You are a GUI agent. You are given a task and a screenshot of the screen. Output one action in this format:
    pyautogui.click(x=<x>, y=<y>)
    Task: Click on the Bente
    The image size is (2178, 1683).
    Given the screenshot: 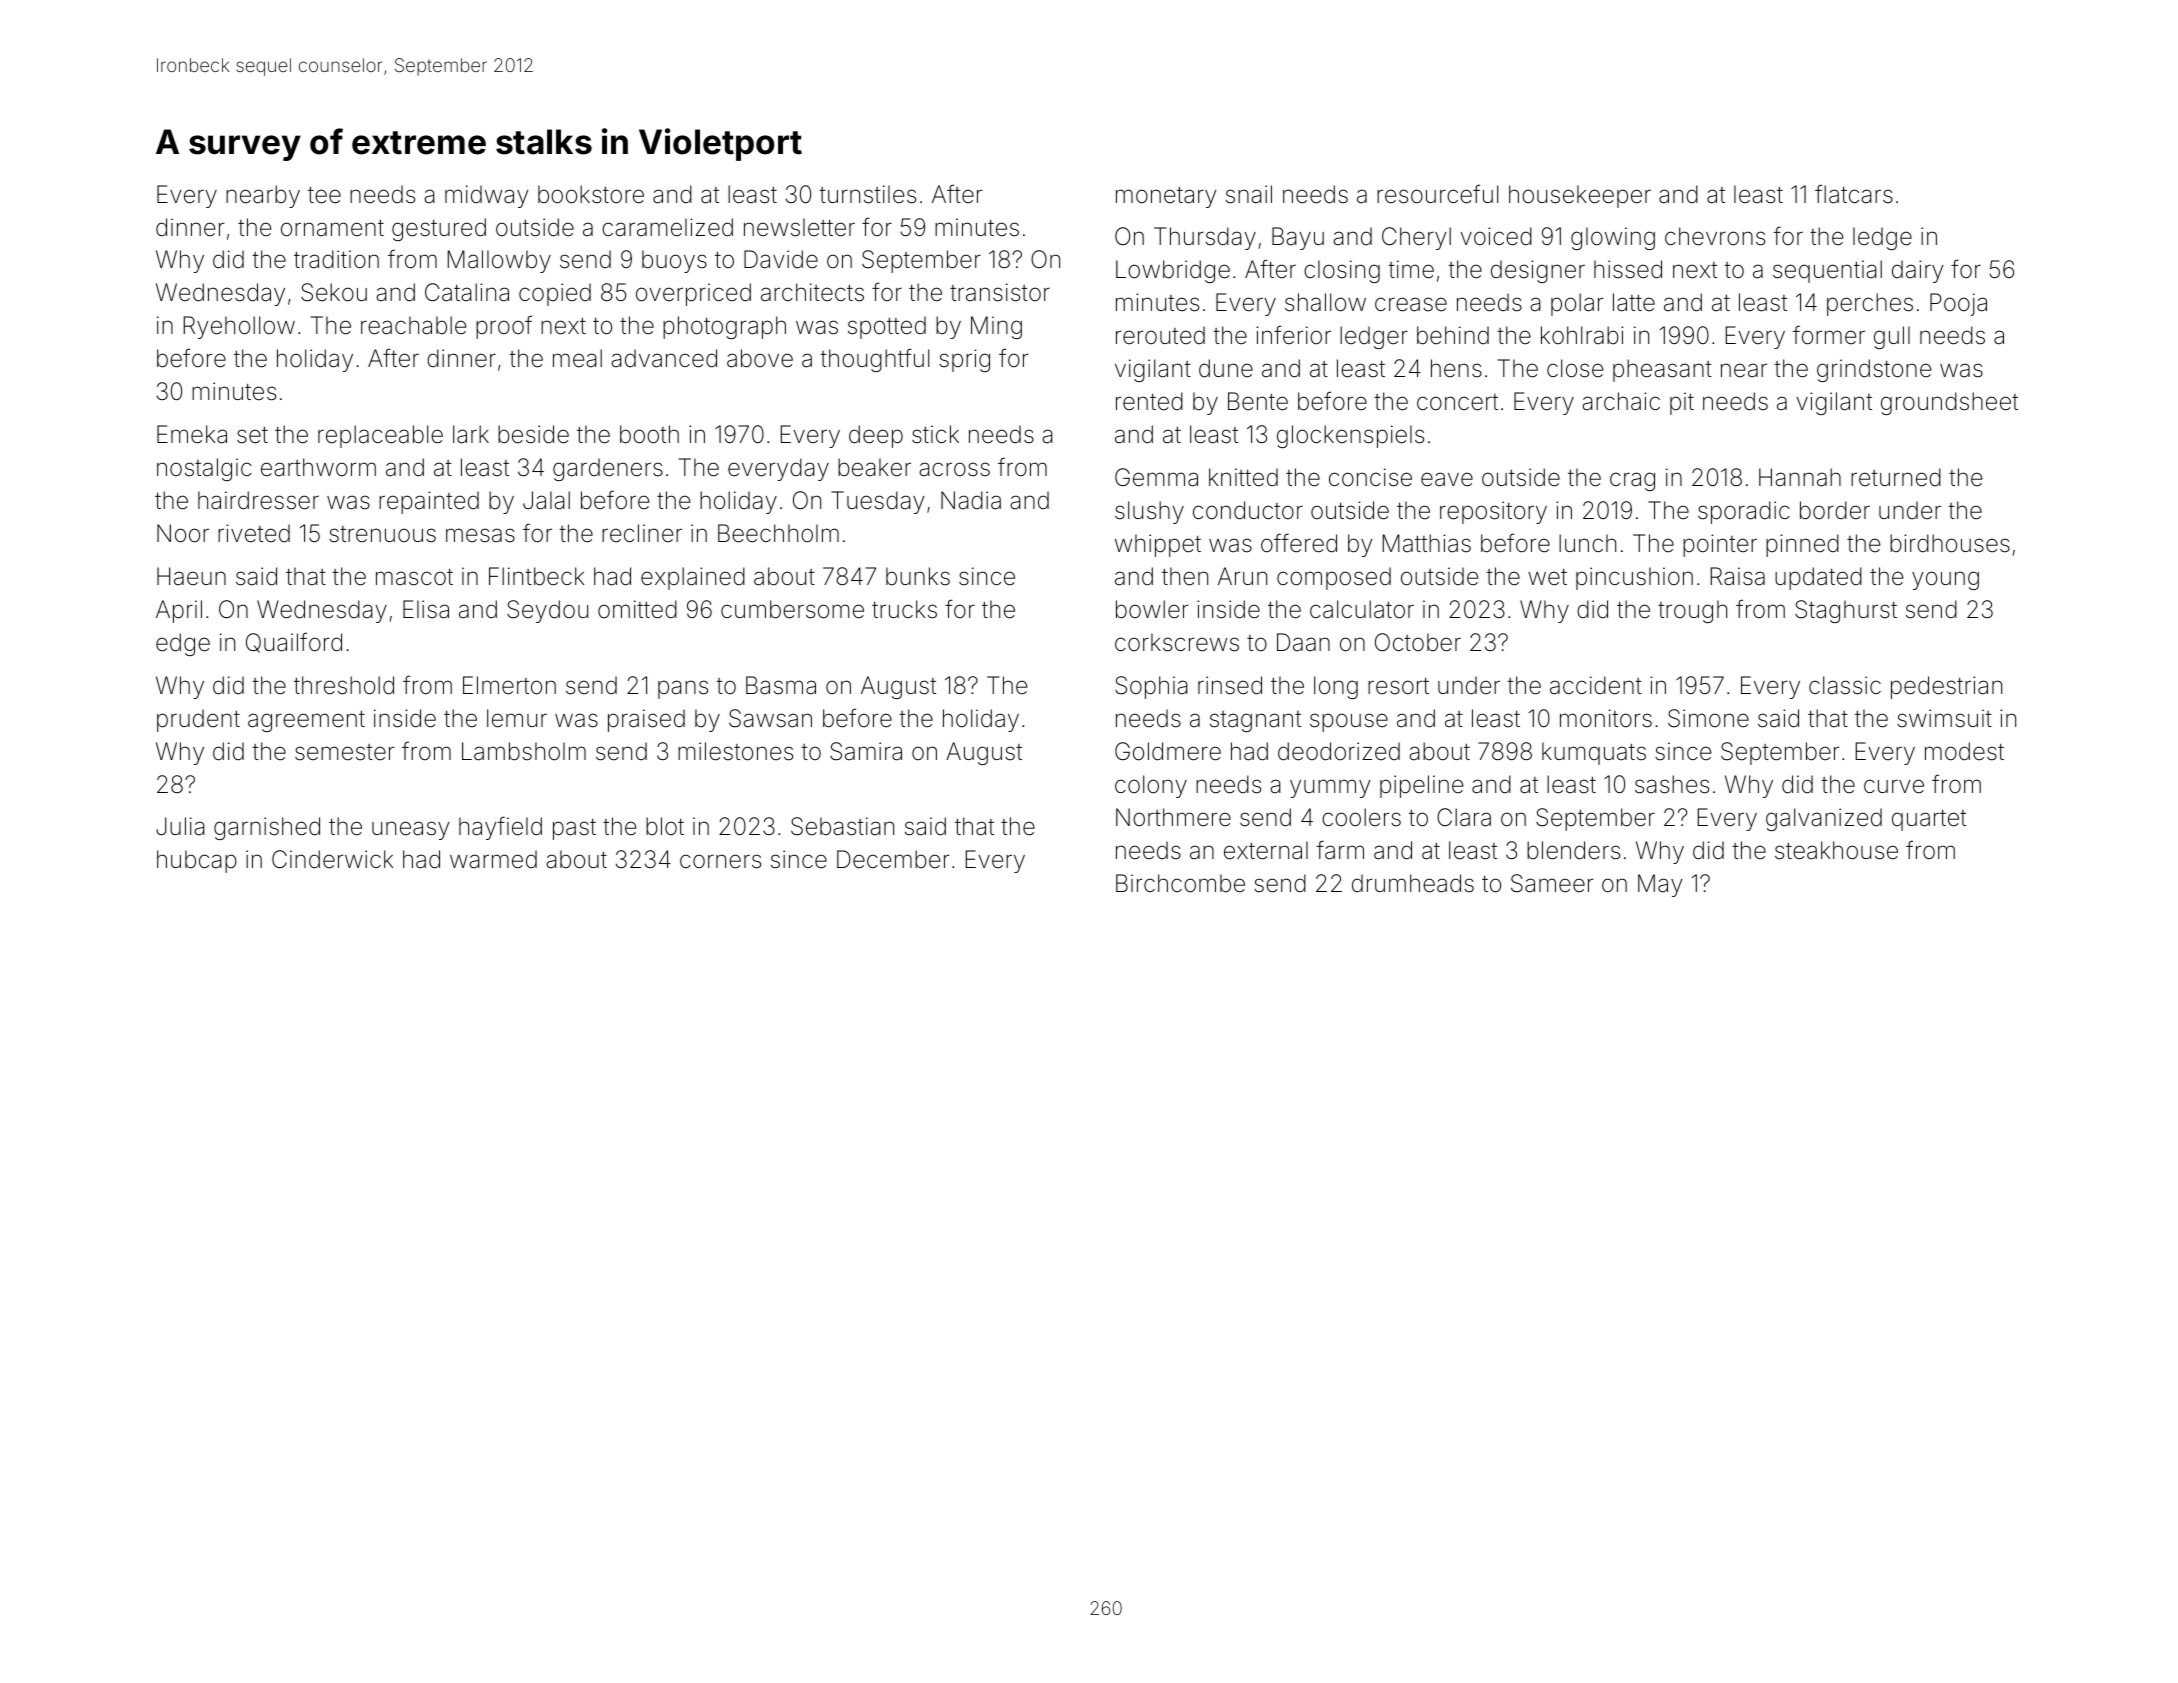 What is the action you would take?
    pyautogui.click(x=1258, y=401)
